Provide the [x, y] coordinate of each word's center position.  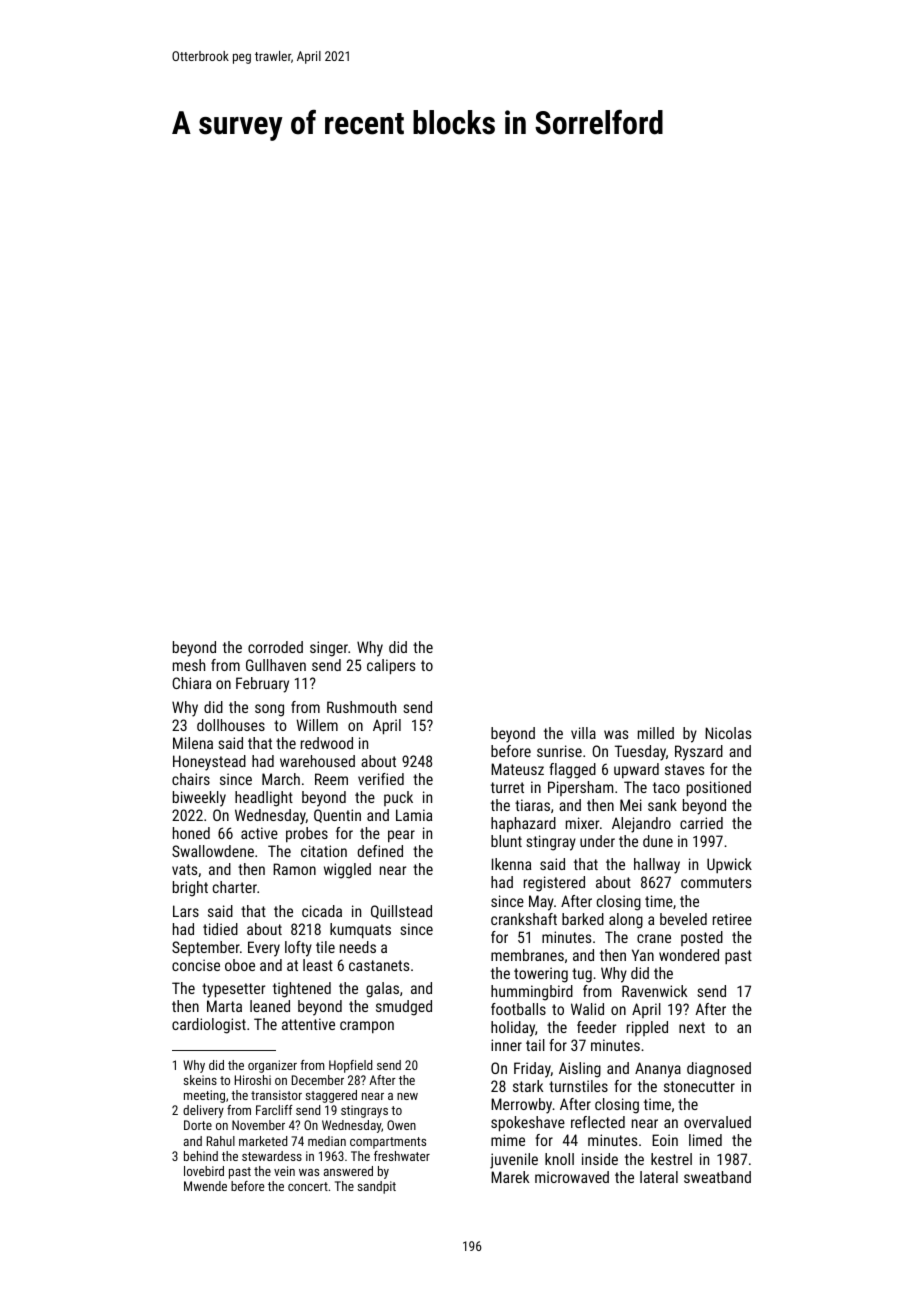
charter [235, 887]
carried [701, 823]
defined [380, 851]
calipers [391, 667]
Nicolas [728, 733]
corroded [275, 647]
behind [201, 1156]
